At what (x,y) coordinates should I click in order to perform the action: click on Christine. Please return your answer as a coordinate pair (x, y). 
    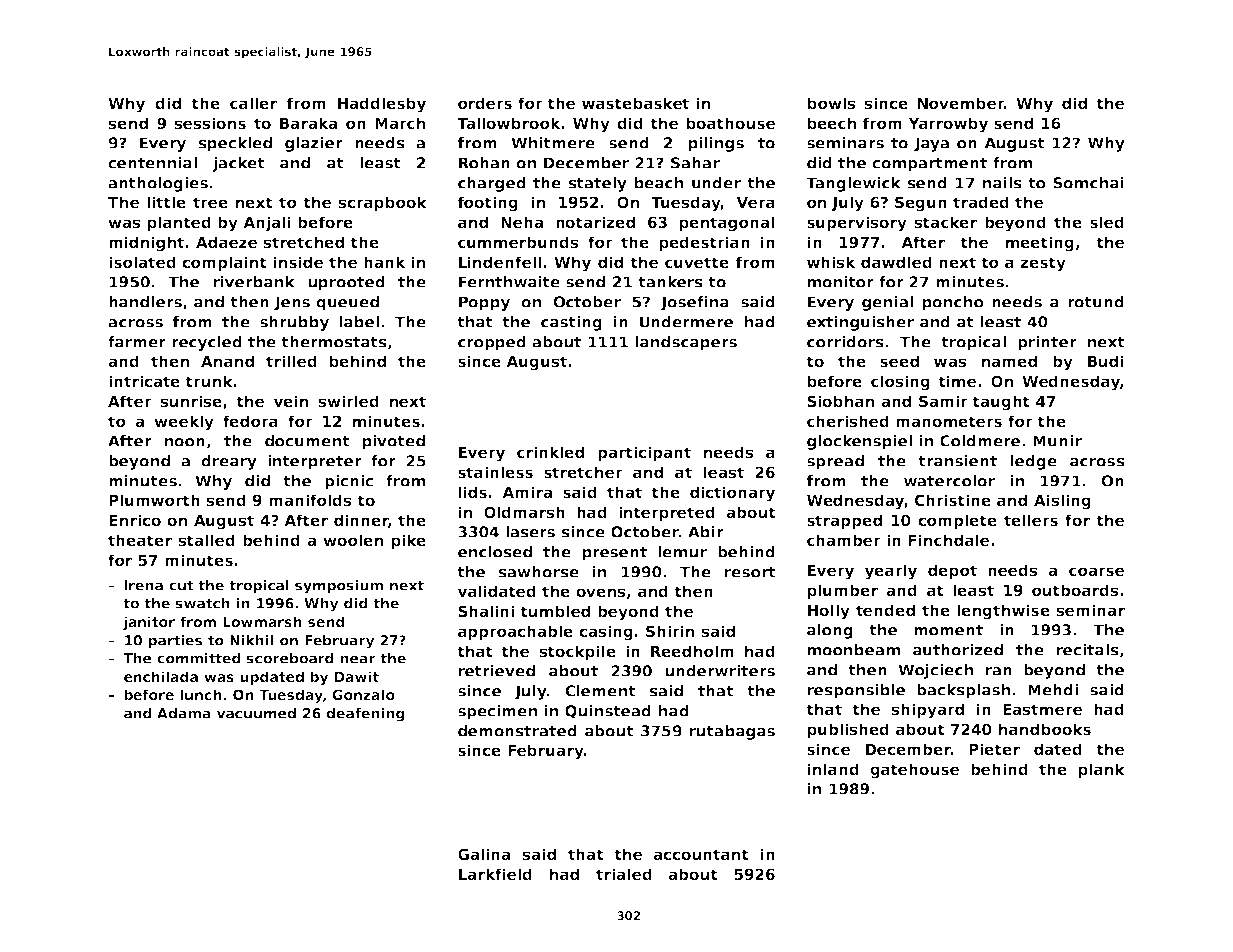
    Looking at the image, I should click on (953, 500).
